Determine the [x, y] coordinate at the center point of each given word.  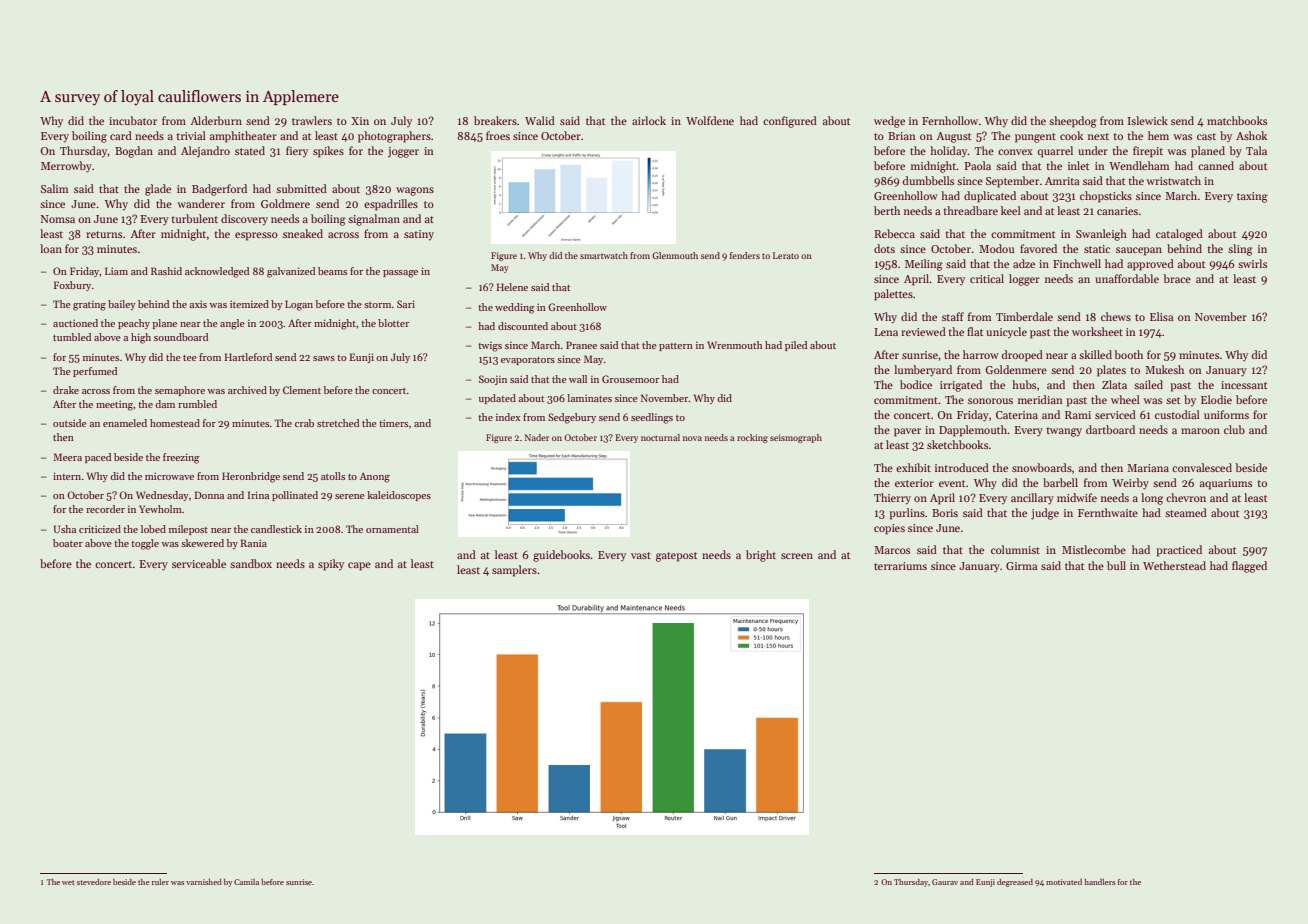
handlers [1099, 882]
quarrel [1055, 152]
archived [247, 390]
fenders [745, 255]
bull [1116, 565]
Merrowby [66, 167]
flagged [1249, 567]
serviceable [199, 563]
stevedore [94, 882]
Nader [537, 437]
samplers [514, 571]
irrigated [961, 386]
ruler [160, 882]
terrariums [900, 566]
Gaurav [945, 882]
